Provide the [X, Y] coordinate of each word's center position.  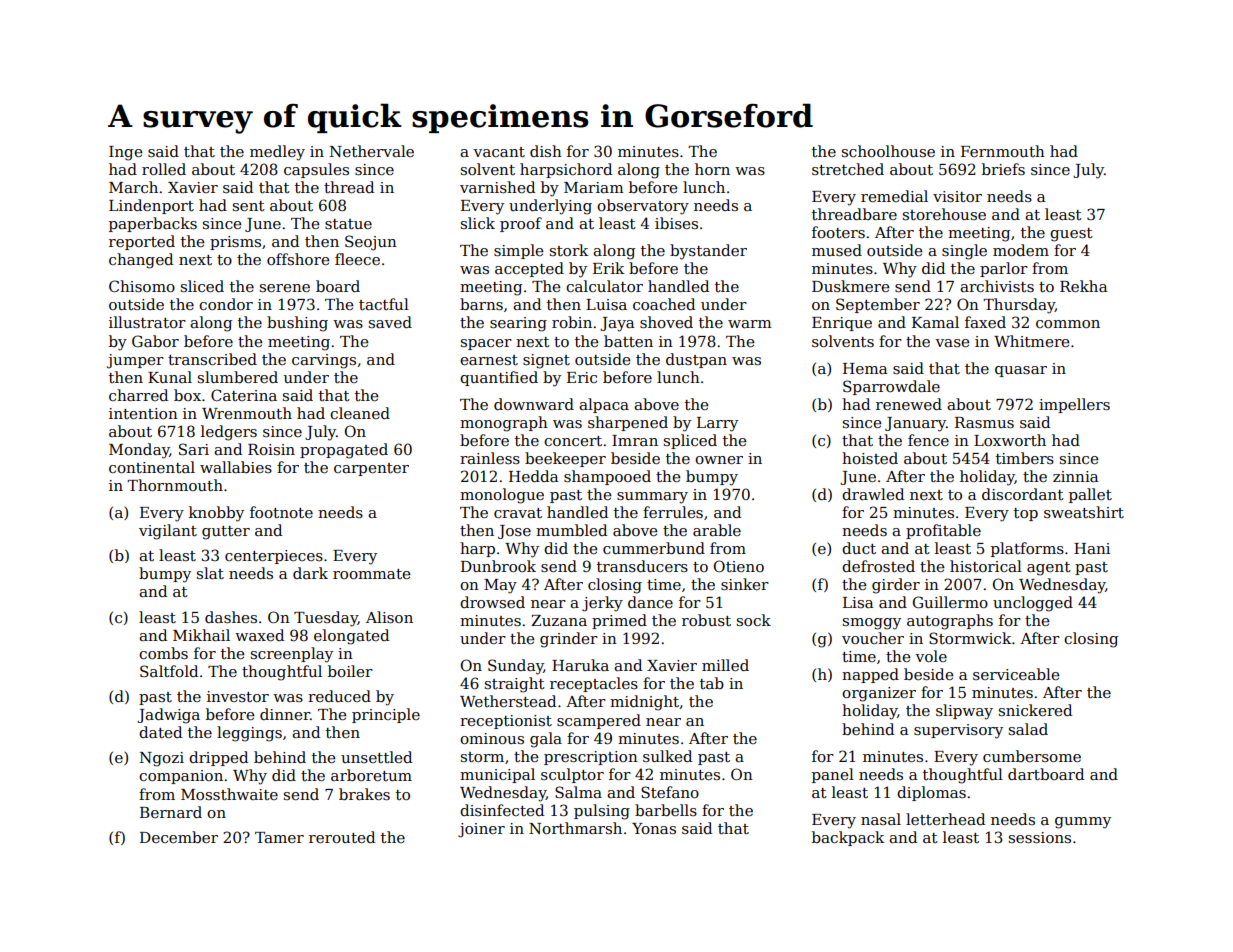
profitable [943, 531]
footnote [281, 512]
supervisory [958, 731]
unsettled [376, 757]
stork [569, 250]
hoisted [870, 458]
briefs [1003, 169]
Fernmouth [1003, 151]
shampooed [607, 477]
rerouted [342, 837]
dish [546, 151]
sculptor [572, 775]
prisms [235, 243]
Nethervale [372, 151]
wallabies [236, 467]
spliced [690, 441]
